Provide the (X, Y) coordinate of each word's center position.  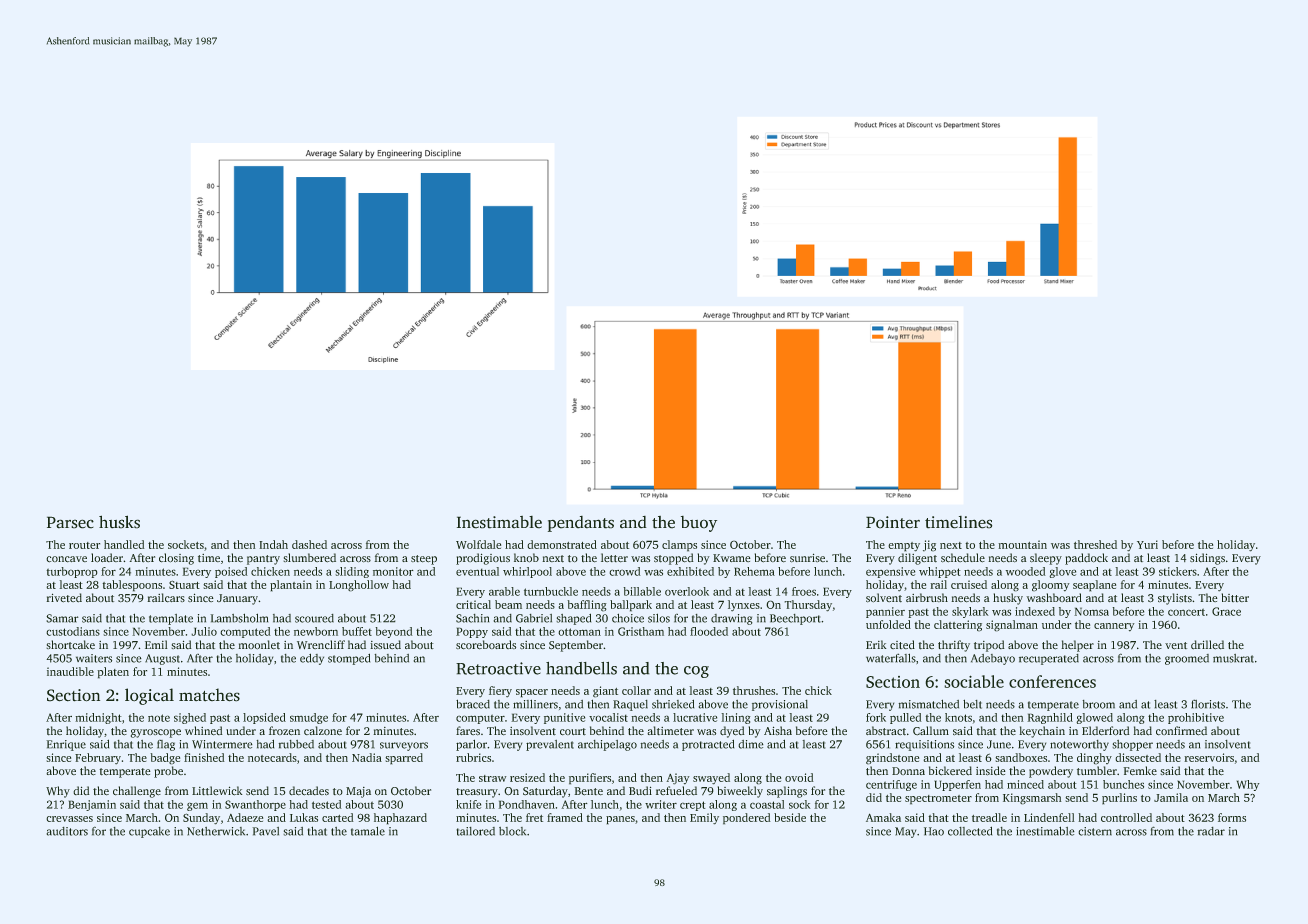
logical (149, 696)
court (573, 731)
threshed (1095, 544)
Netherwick (216, 831)
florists (1208, 704)
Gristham (641, 631)
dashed (309, 544)
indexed (1035, 611)
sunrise (807, 558)
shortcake (71, 644)
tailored (476, 831)
